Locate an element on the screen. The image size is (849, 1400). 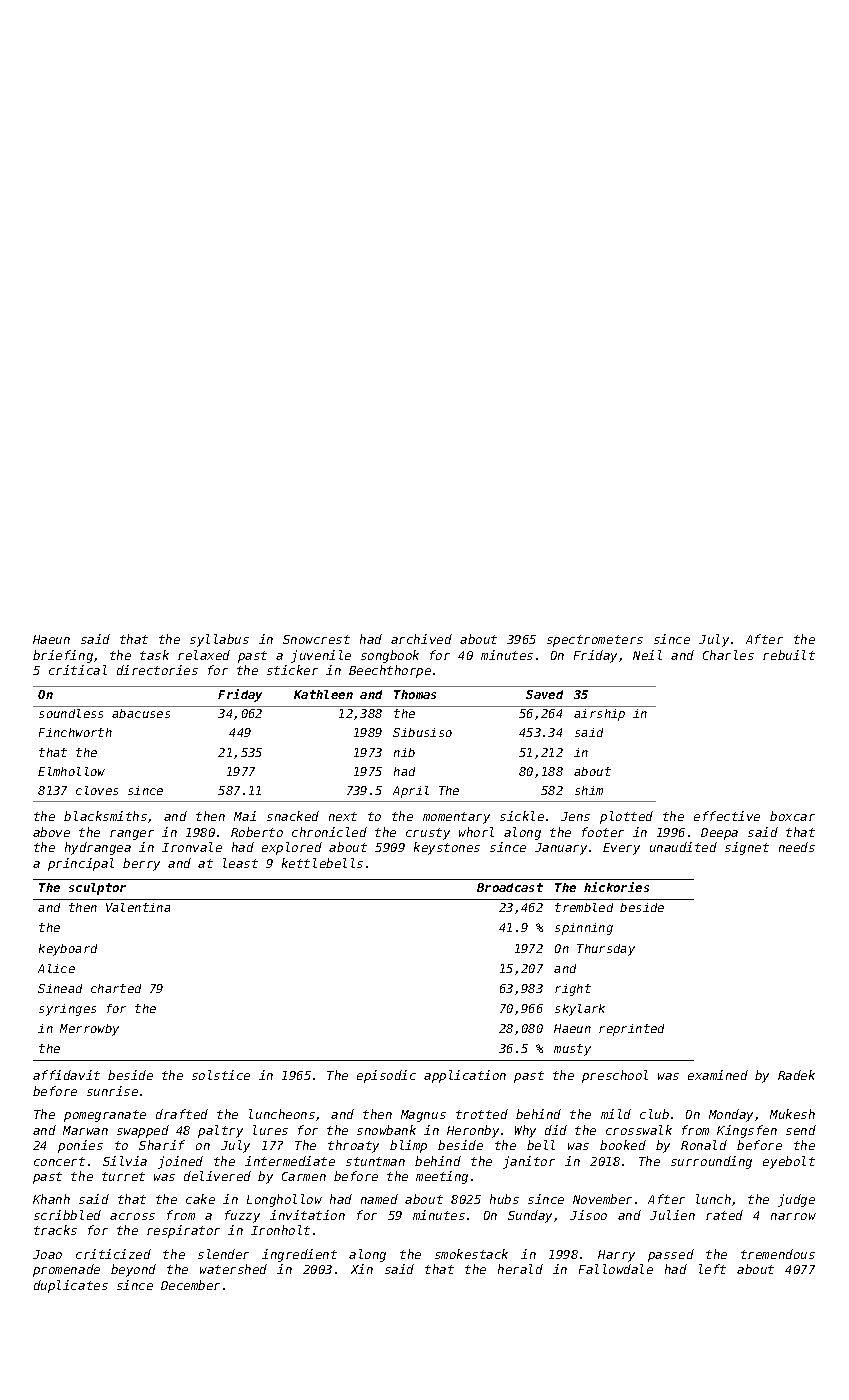
airship is located at coordinates (599, 715).
